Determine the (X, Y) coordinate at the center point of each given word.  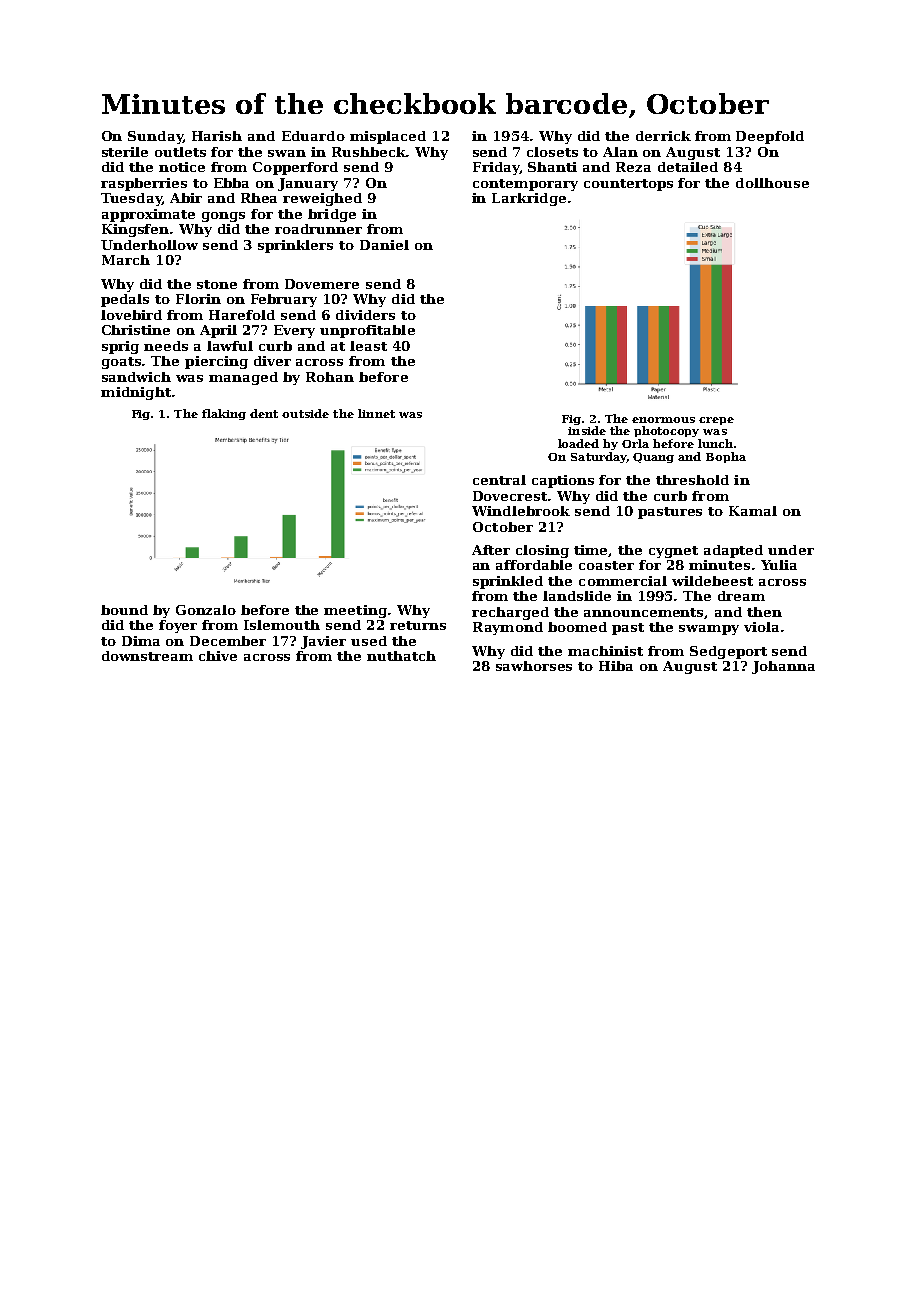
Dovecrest (510, 496)
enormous (663, 420)
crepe (716, 421)
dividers (365, 315)
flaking (224, 414)
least (368, 346)
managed (243, 378)
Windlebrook (521, 511)
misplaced (388, 137)
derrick (663, 136)
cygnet (673, 552)
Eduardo (313, 136)
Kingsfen (135, 230)
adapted (733, 551)
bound (124, 610)
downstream (147, 656)
